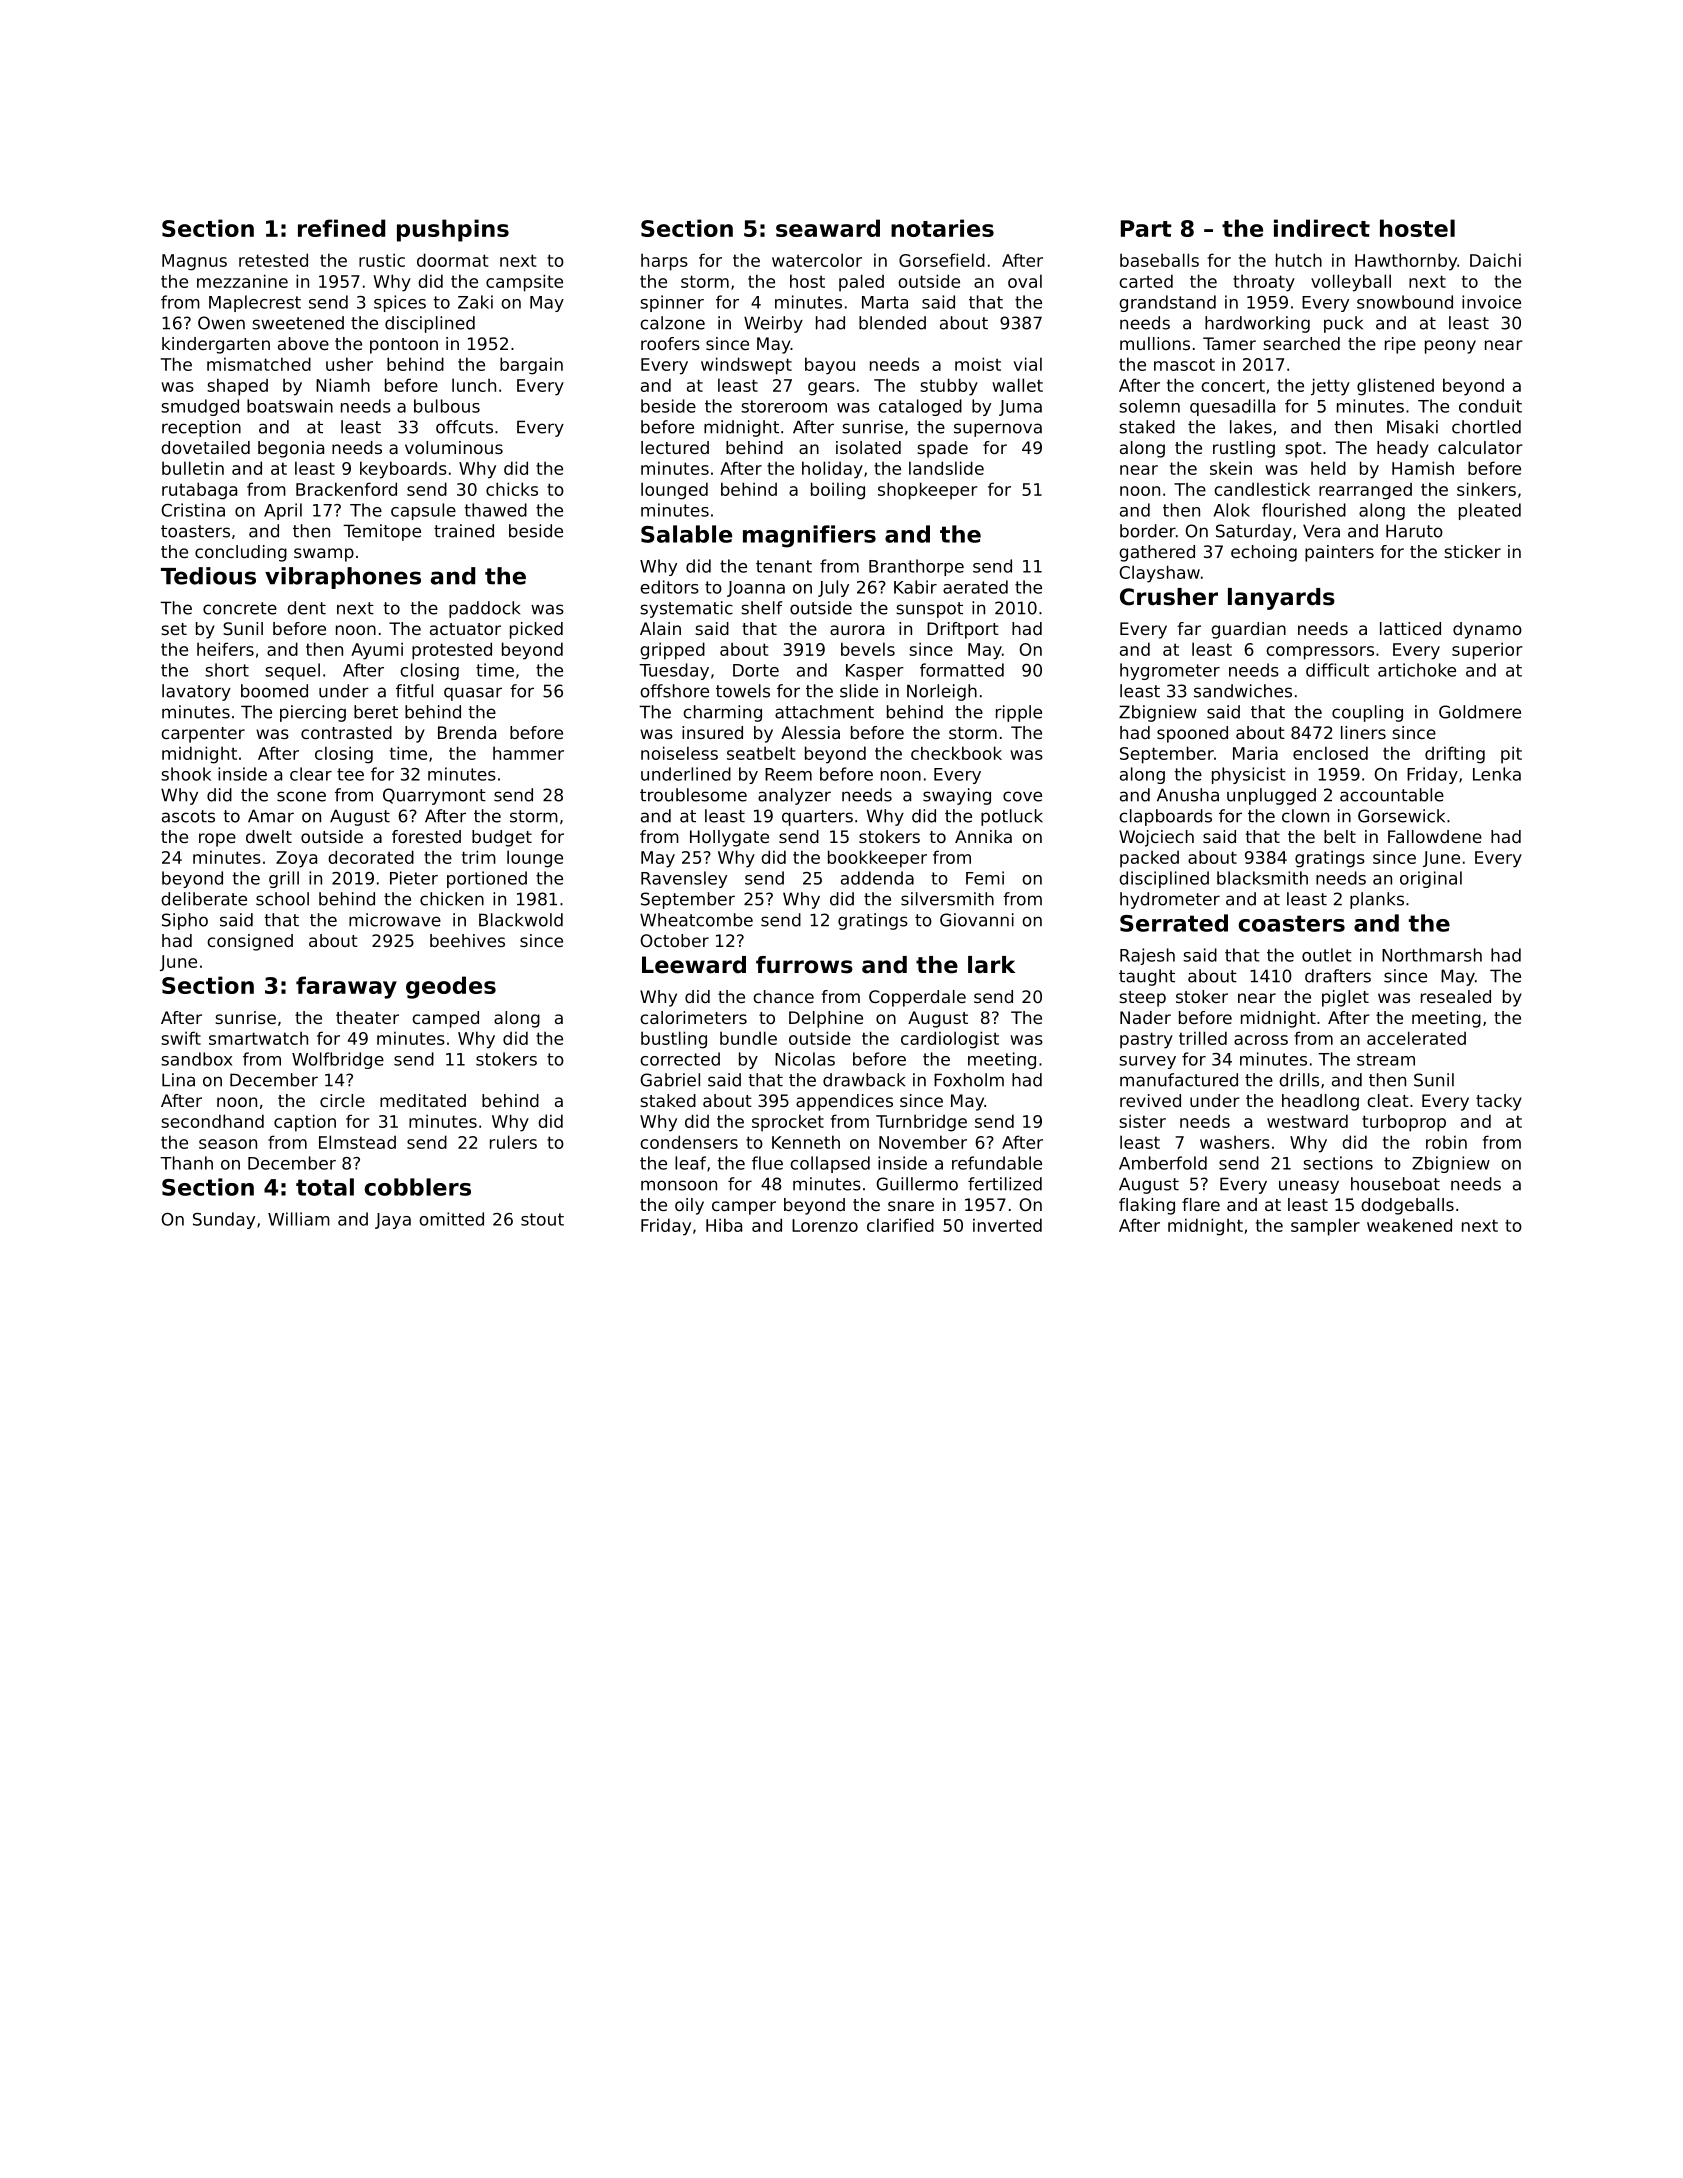 Image resolution: width=1683 pixels, height=2178 pixels. Describe the element at coordinates (828, 228) in the page. I see `seaward` at that location.
